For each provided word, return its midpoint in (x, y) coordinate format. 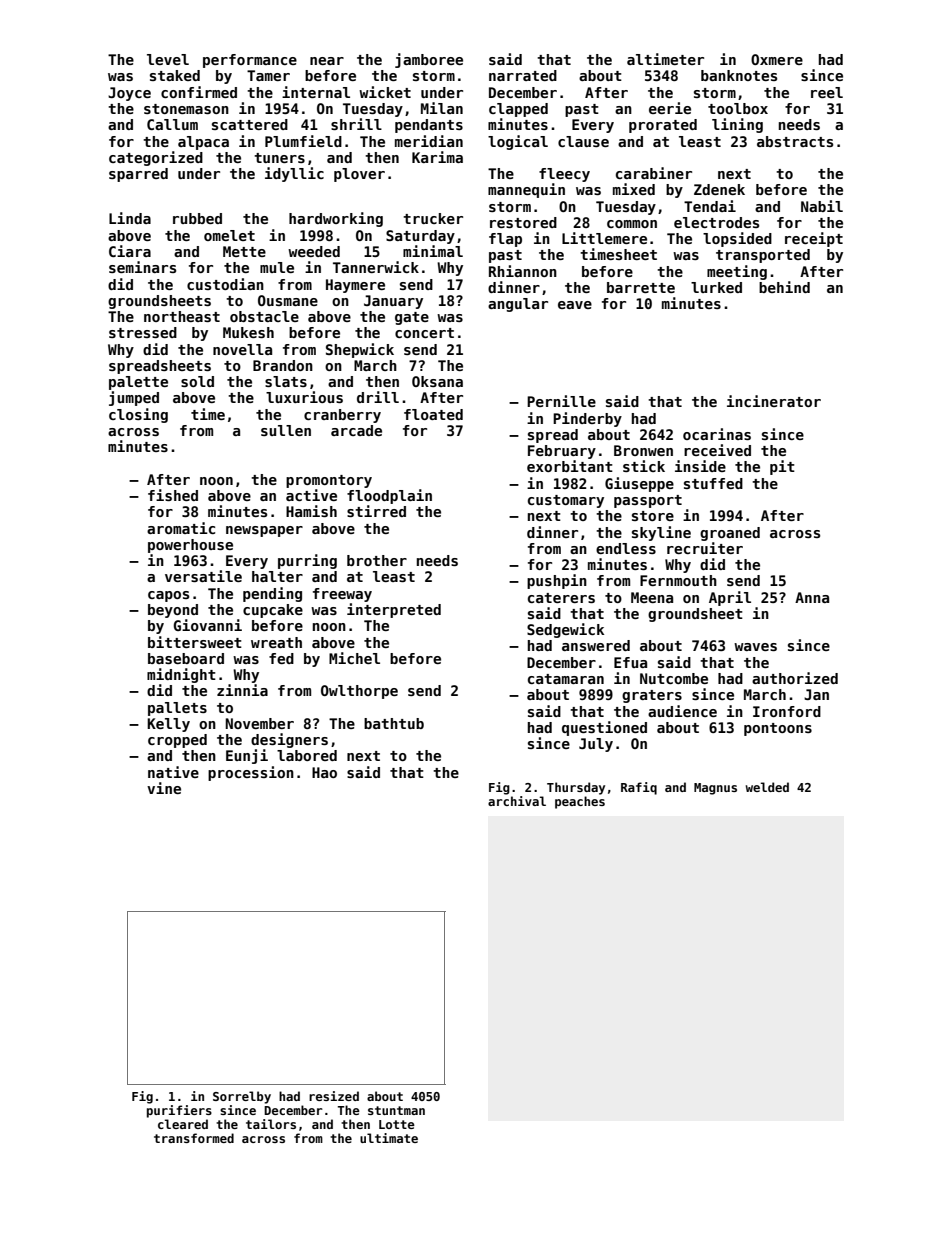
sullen (286, 430)
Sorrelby (242, 1097)
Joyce (129, 94)
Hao (324, 772)
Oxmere (777, 59)
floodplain (389, 496)
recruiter (705, 548)
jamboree (429, 60)
